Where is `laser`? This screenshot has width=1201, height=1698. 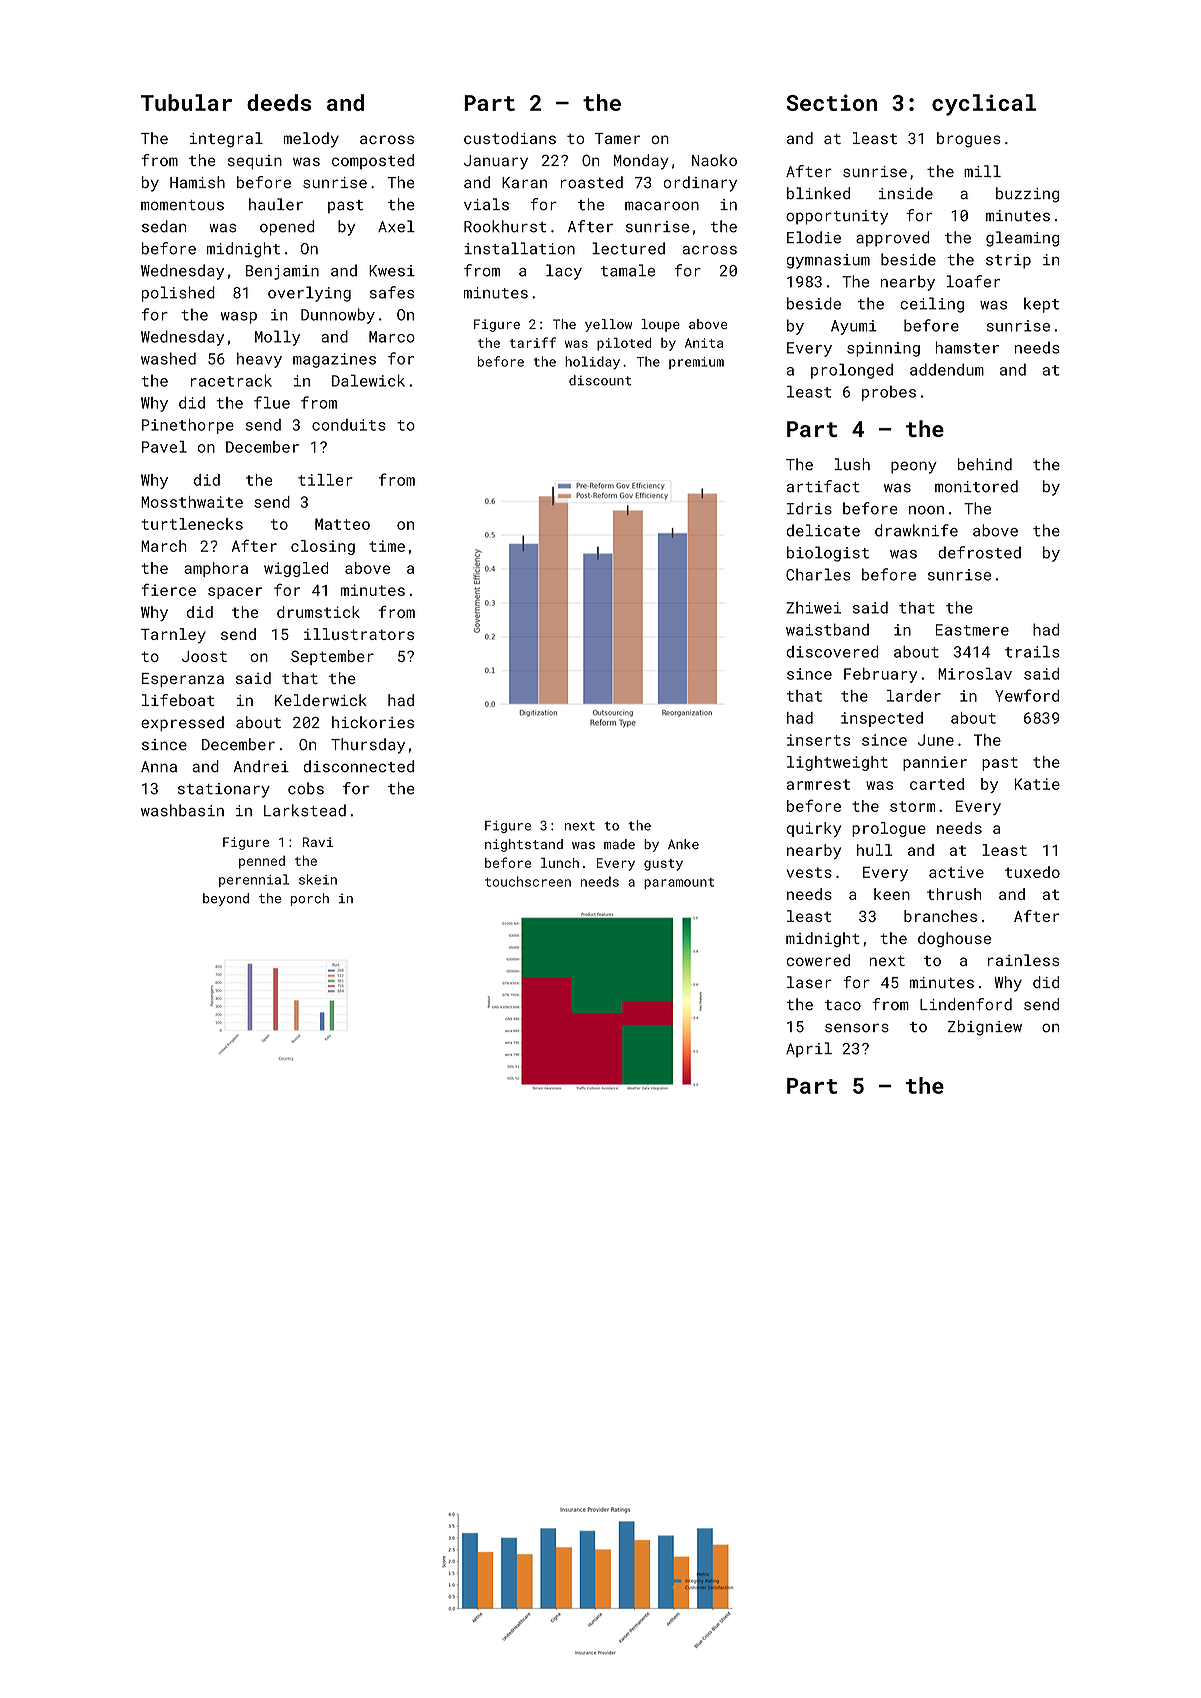
laser is located at coordinates (809, 982).
